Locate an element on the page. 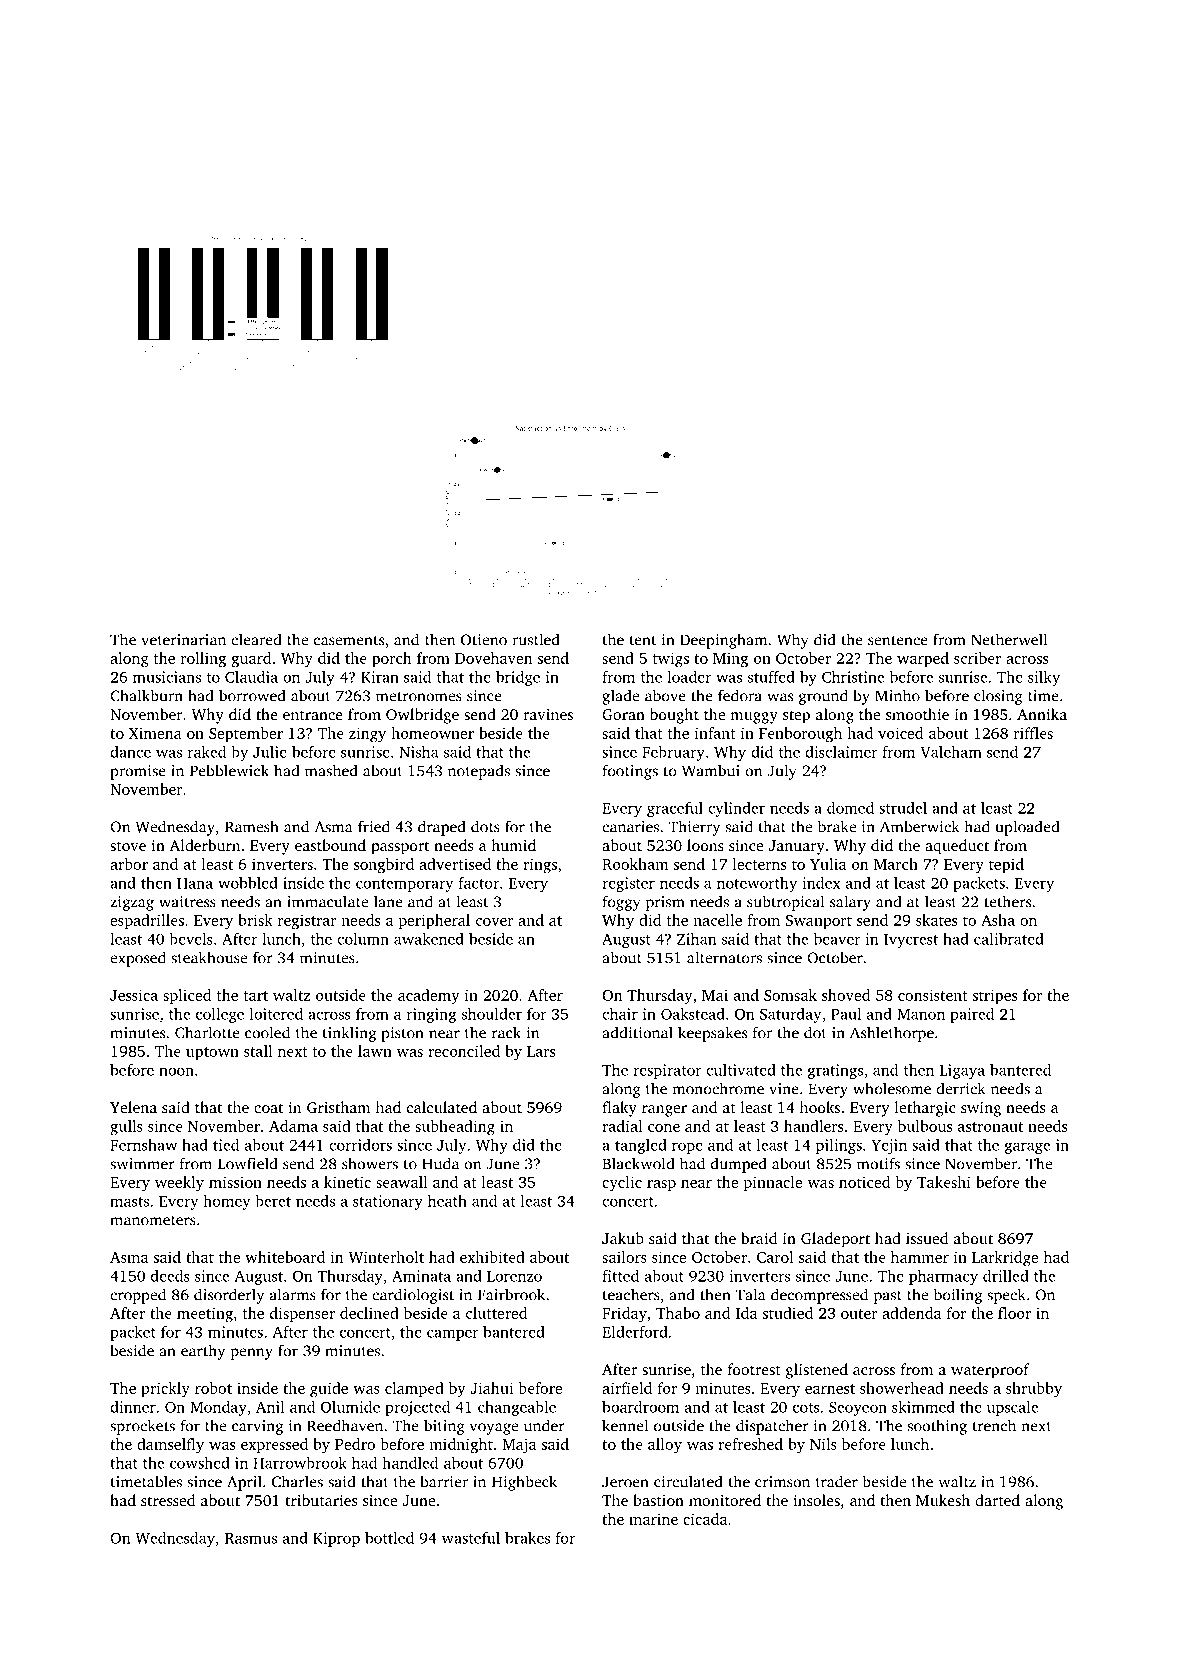  Rasmus is located at coordinates (251, 1538).
